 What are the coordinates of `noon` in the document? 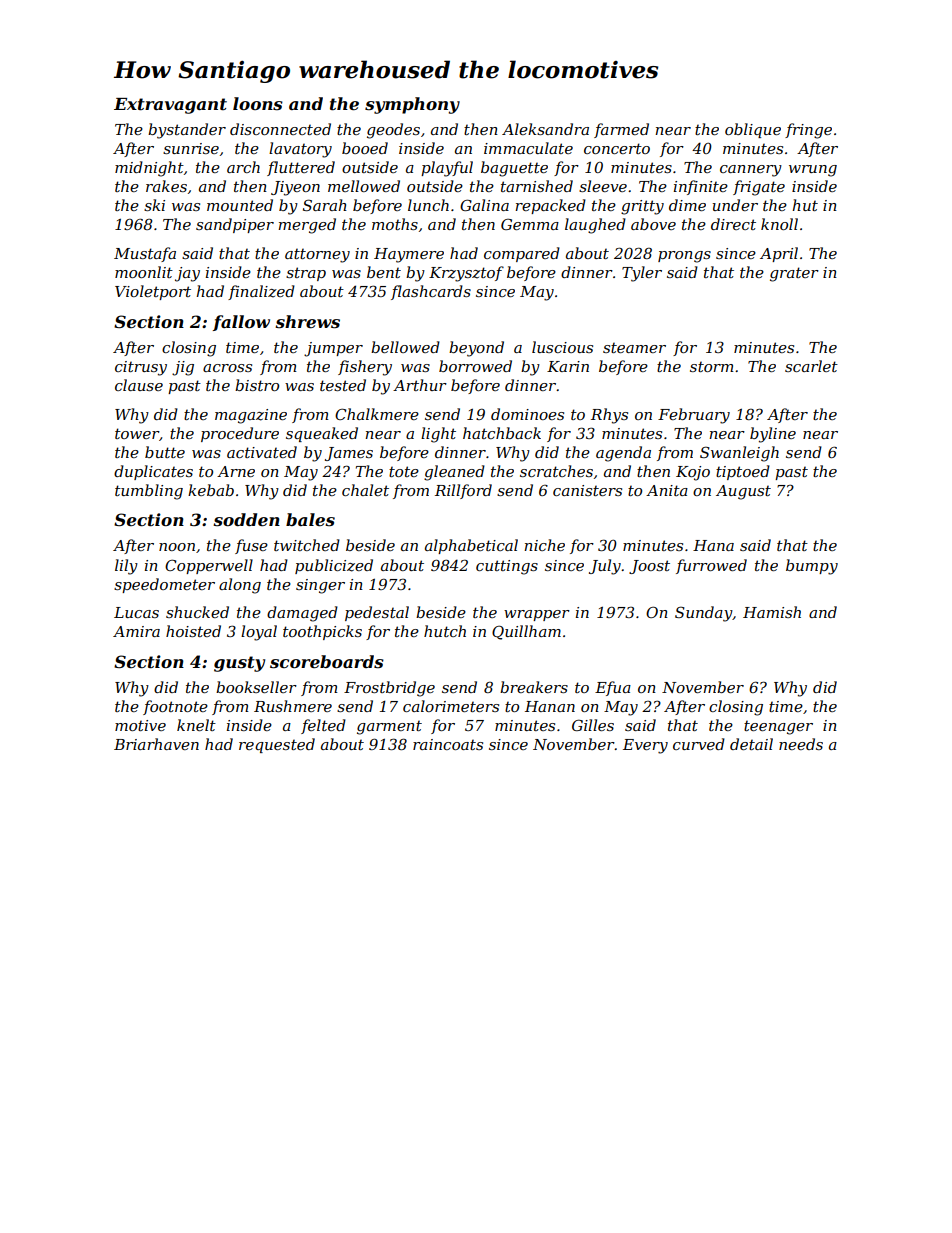 It's located at (177, 547).
